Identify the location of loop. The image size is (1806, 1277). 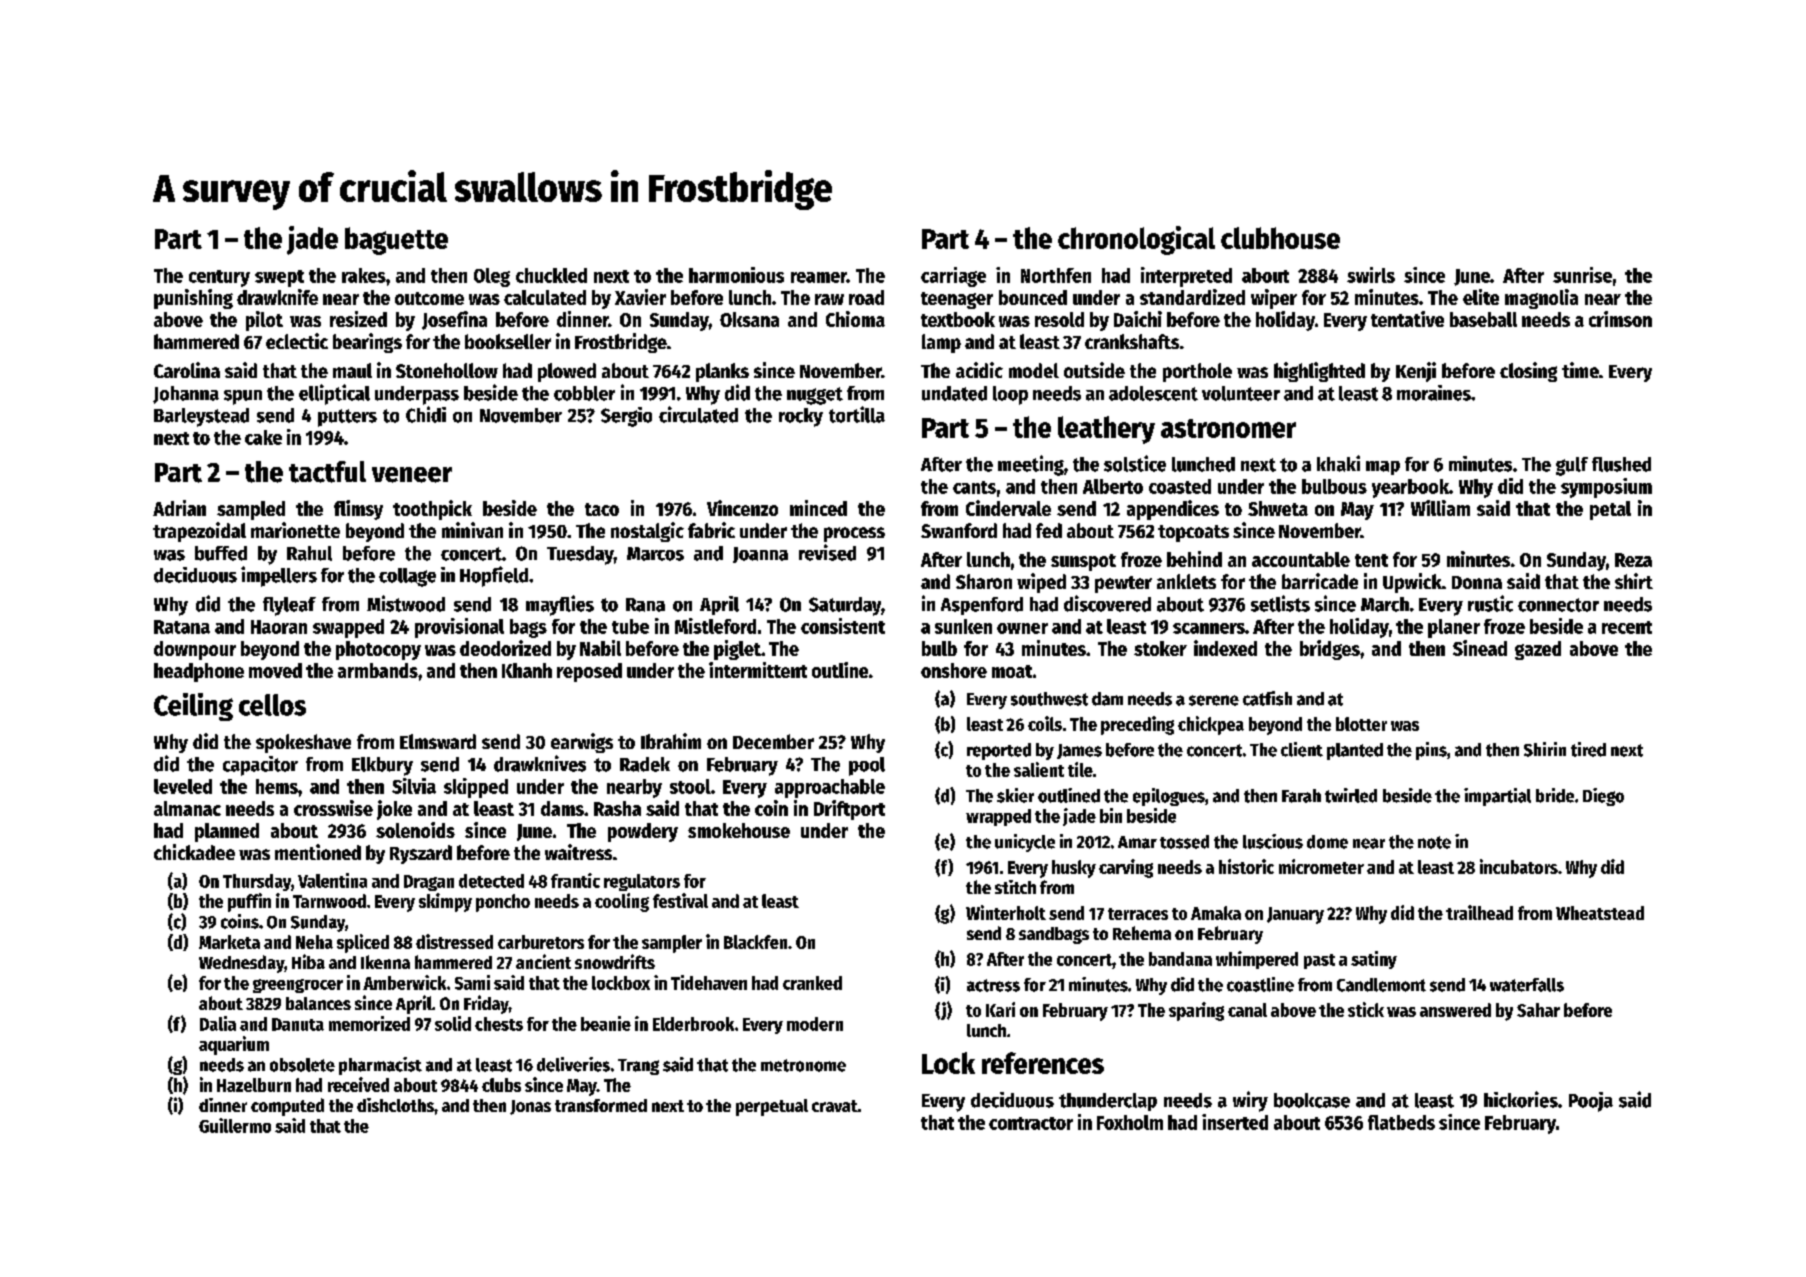
(1010, 395).
